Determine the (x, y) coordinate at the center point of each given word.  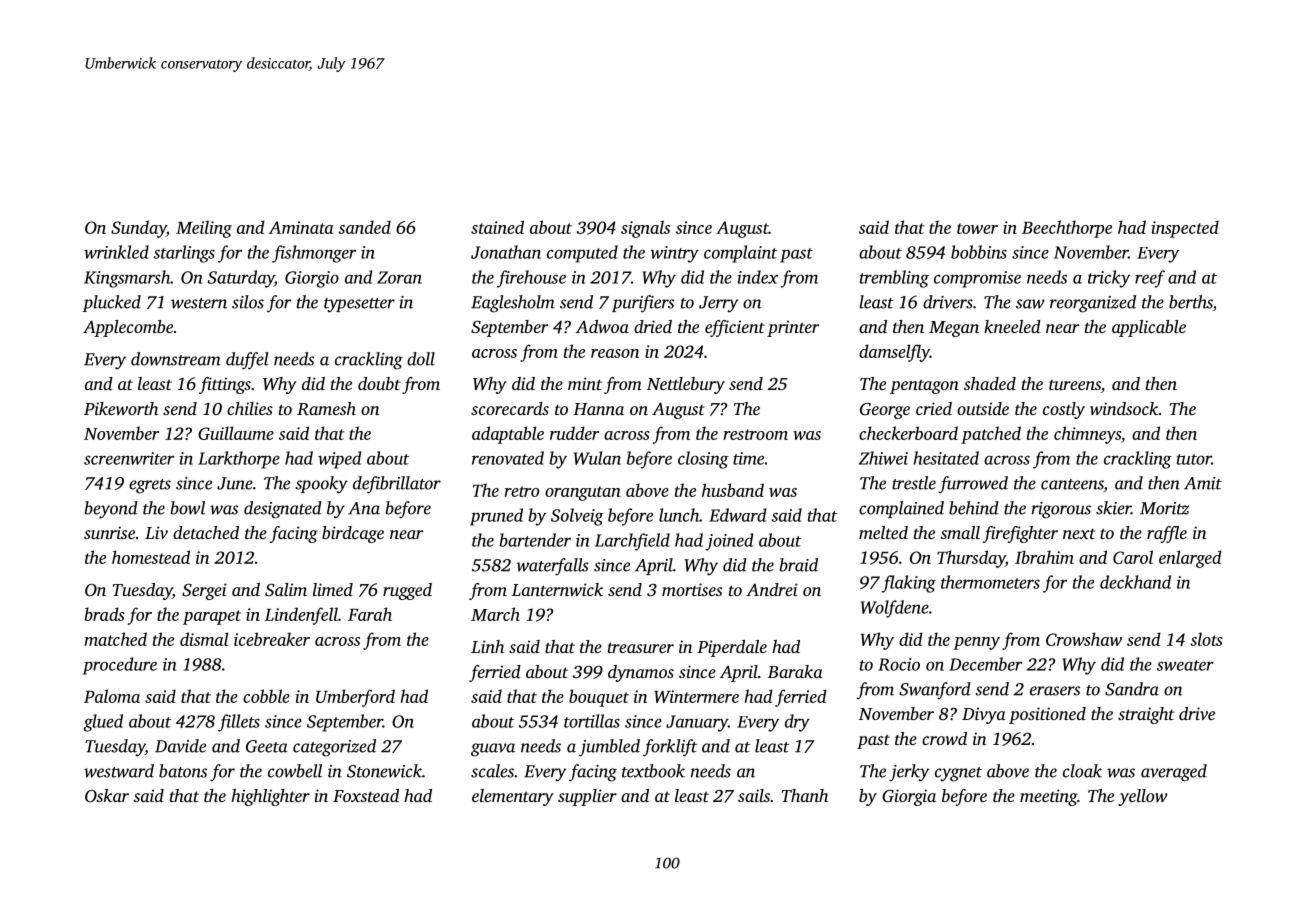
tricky (1109, 279)
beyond (111, 510)
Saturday (241, 279)
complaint (740, 254)
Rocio (899, 664)
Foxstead (366, 795)
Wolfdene (895, 609)
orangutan (583, 493)
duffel (247, 361)
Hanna (598, 409)
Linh (487, 646)
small (960, 532)
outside (983, 408)
